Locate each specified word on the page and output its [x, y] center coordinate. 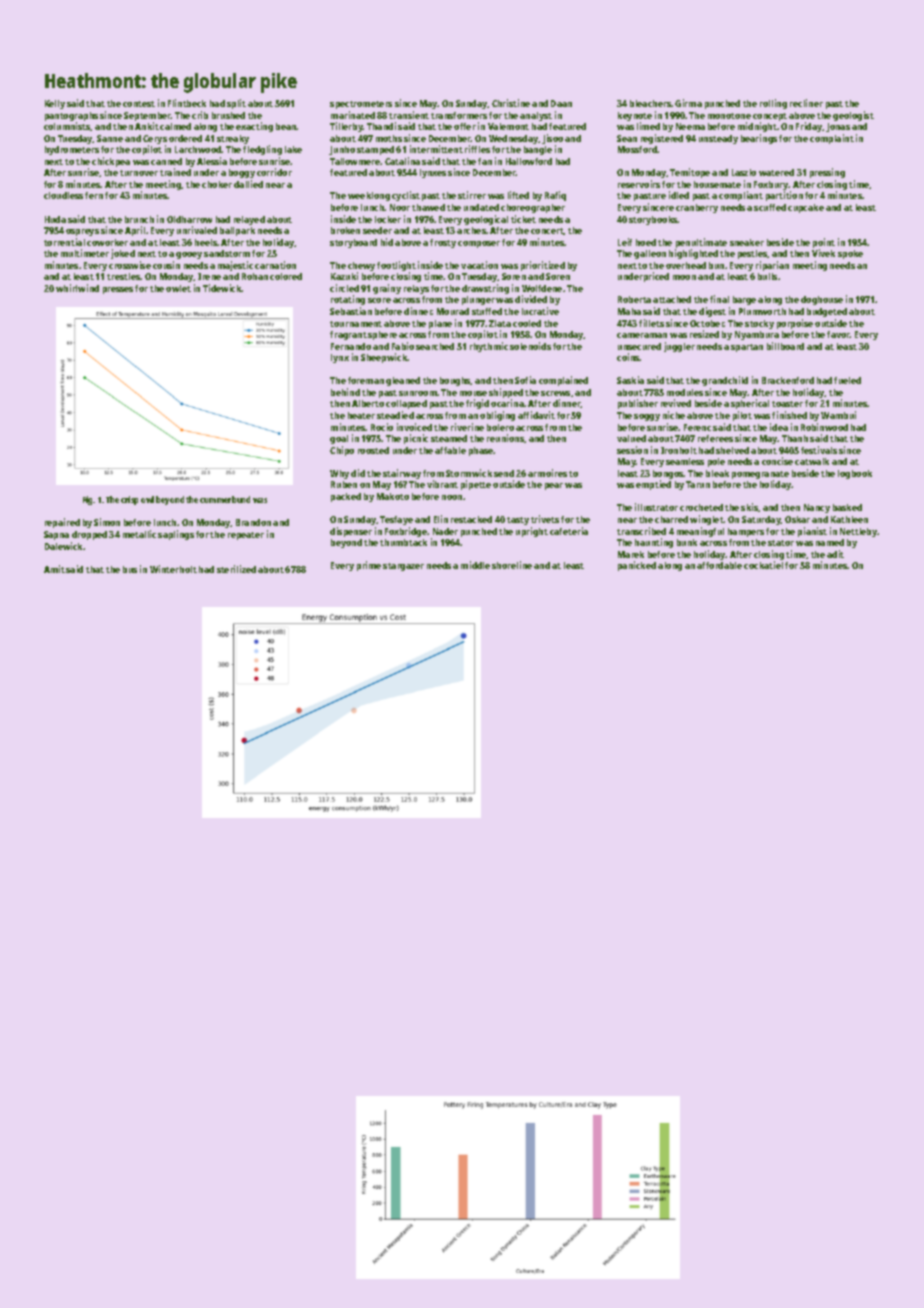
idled [679, 195]
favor [838, 334]
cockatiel [763, 565]
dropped [89, 535]
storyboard [353, 243]
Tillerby [346, 127]
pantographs [71, 116]
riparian [772, 266]
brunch [139, 219]
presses [118, 290]
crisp [129, 500]
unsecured [639, 346]
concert [547, 231]
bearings [759, 139]
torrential [64, 242]
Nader [445, 531]
